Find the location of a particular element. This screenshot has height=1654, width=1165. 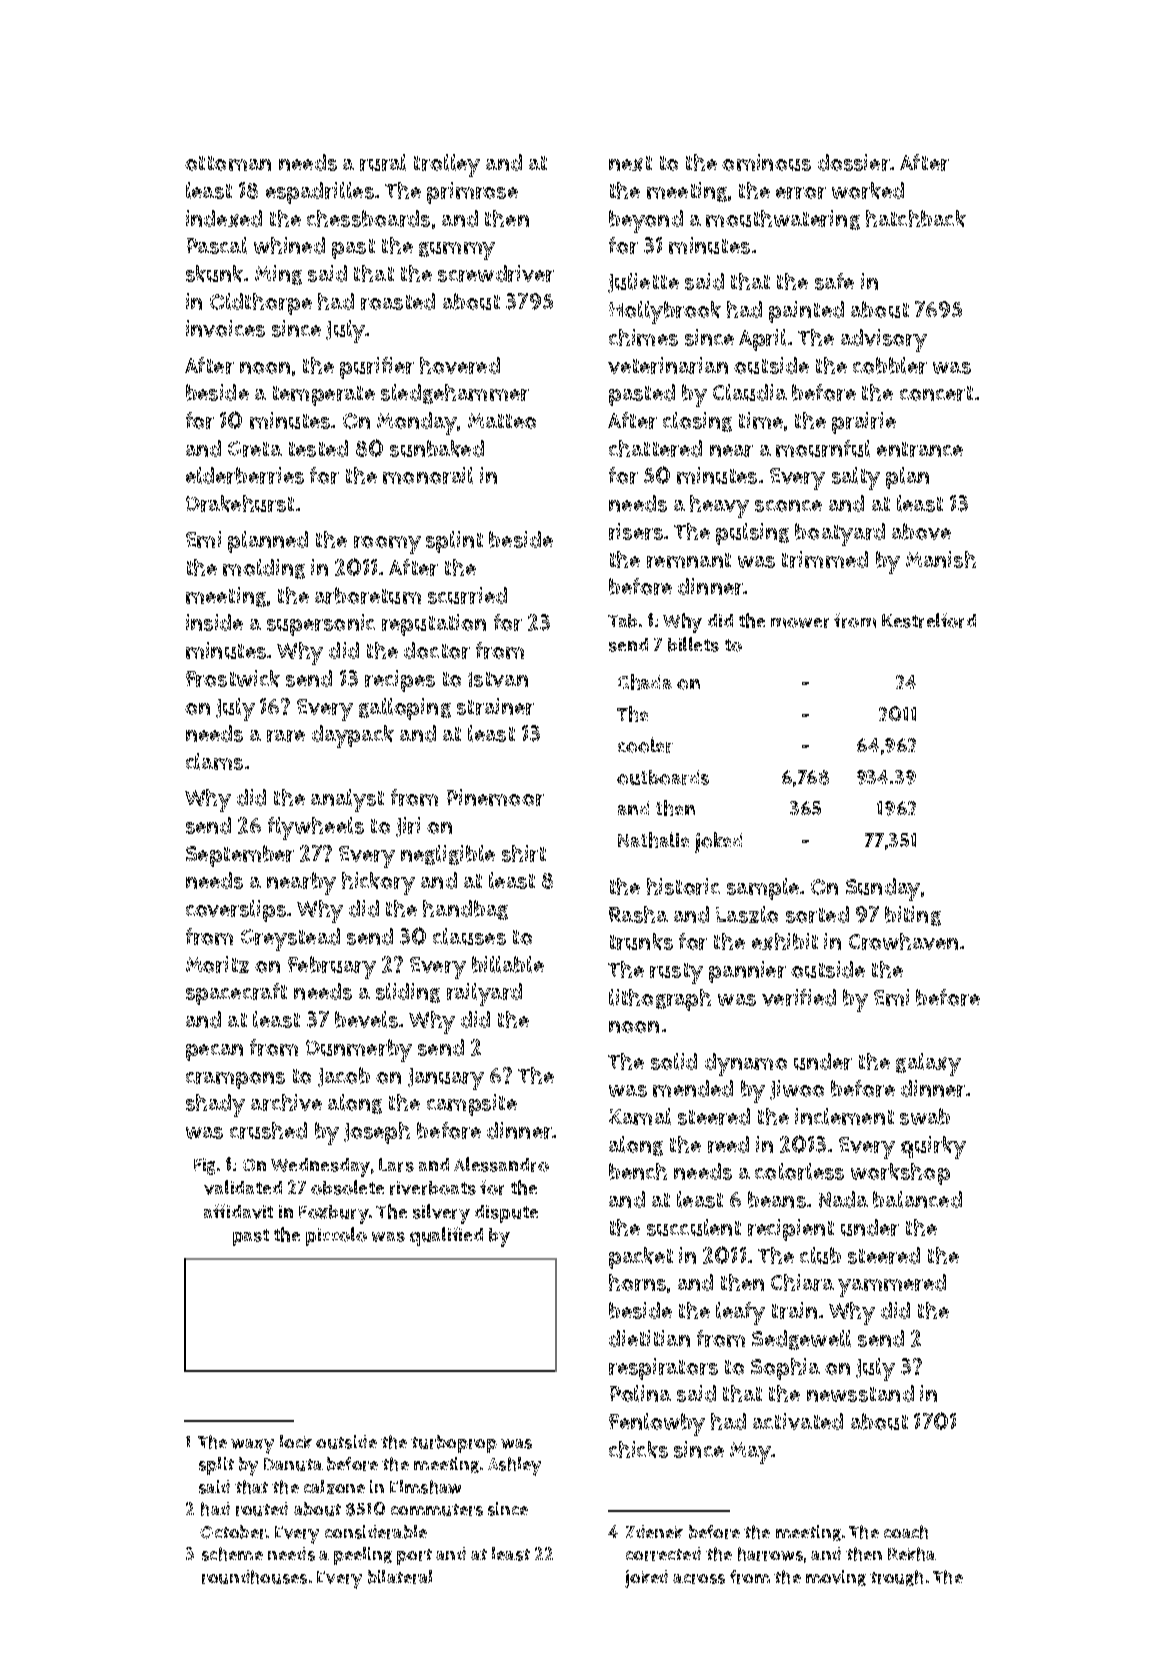

chattered is located at coordinates (655, 448).
